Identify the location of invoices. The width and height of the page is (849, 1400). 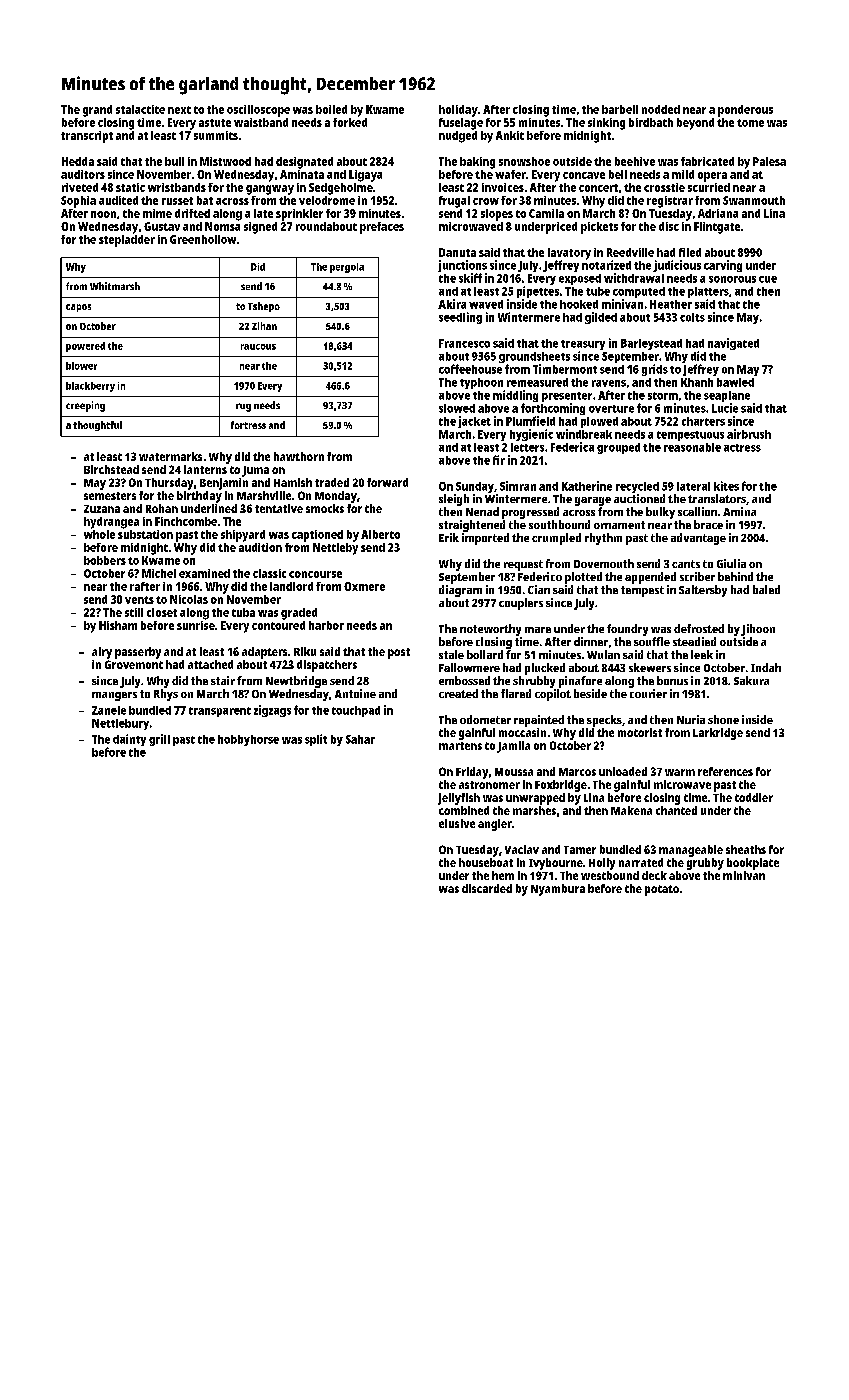
(503, 187).
